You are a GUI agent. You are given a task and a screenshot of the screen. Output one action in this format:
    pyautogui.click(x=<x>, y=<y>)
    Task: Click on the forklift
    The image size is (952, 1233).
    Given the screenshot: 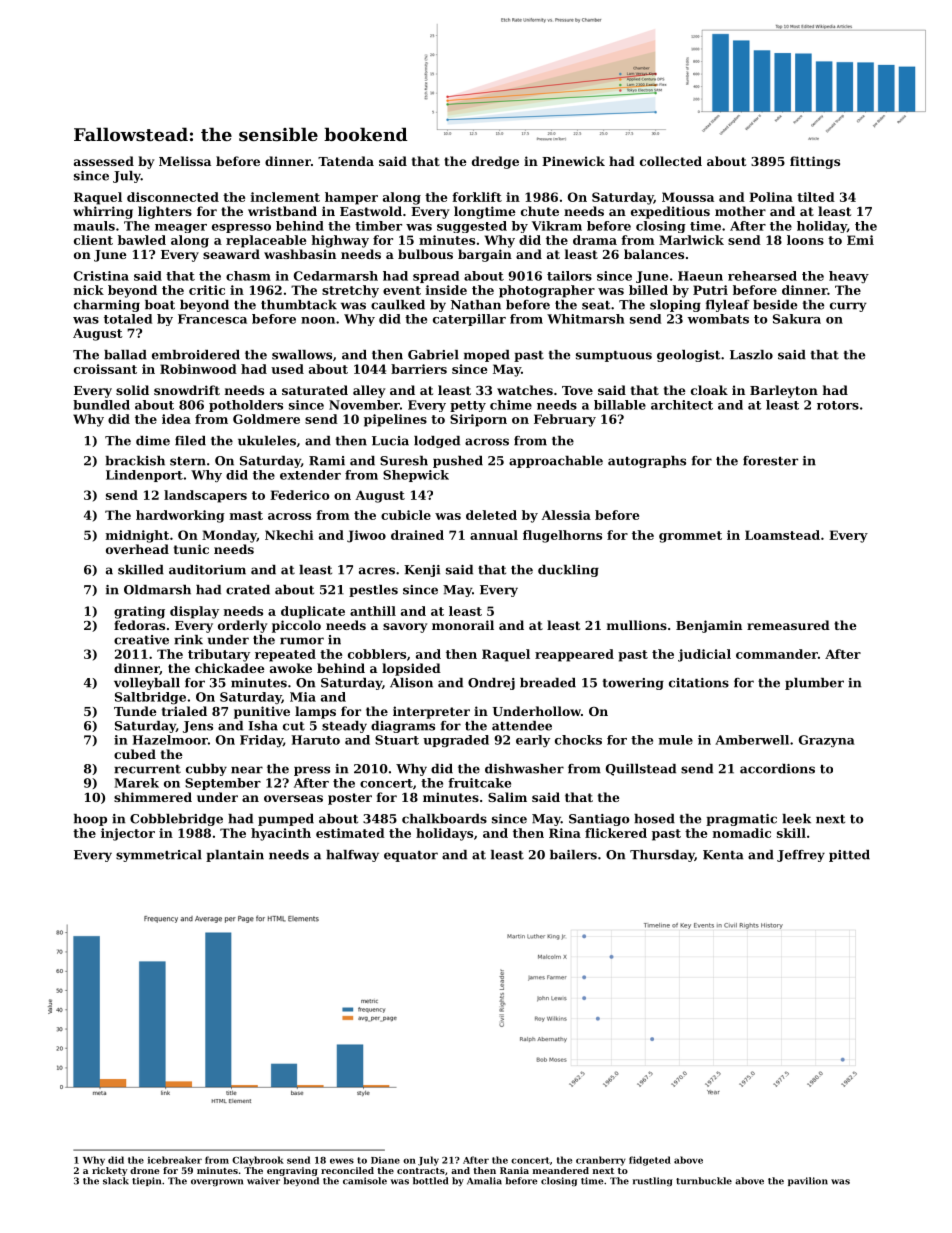 What is the action you would take?
    pyautogui.click(x=477, y=197)
